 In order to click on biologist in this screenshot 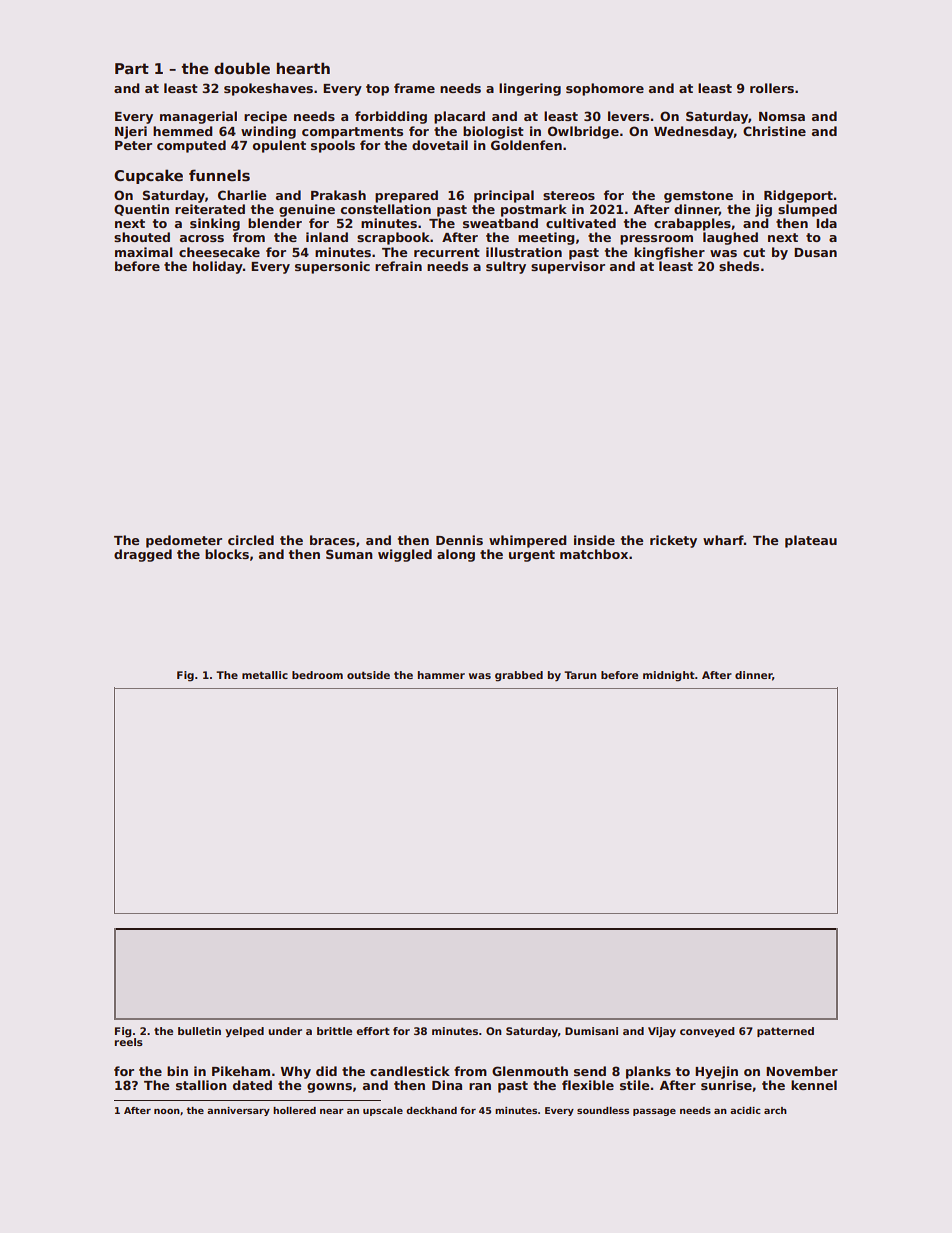, I will do `click(493, 132)`.
